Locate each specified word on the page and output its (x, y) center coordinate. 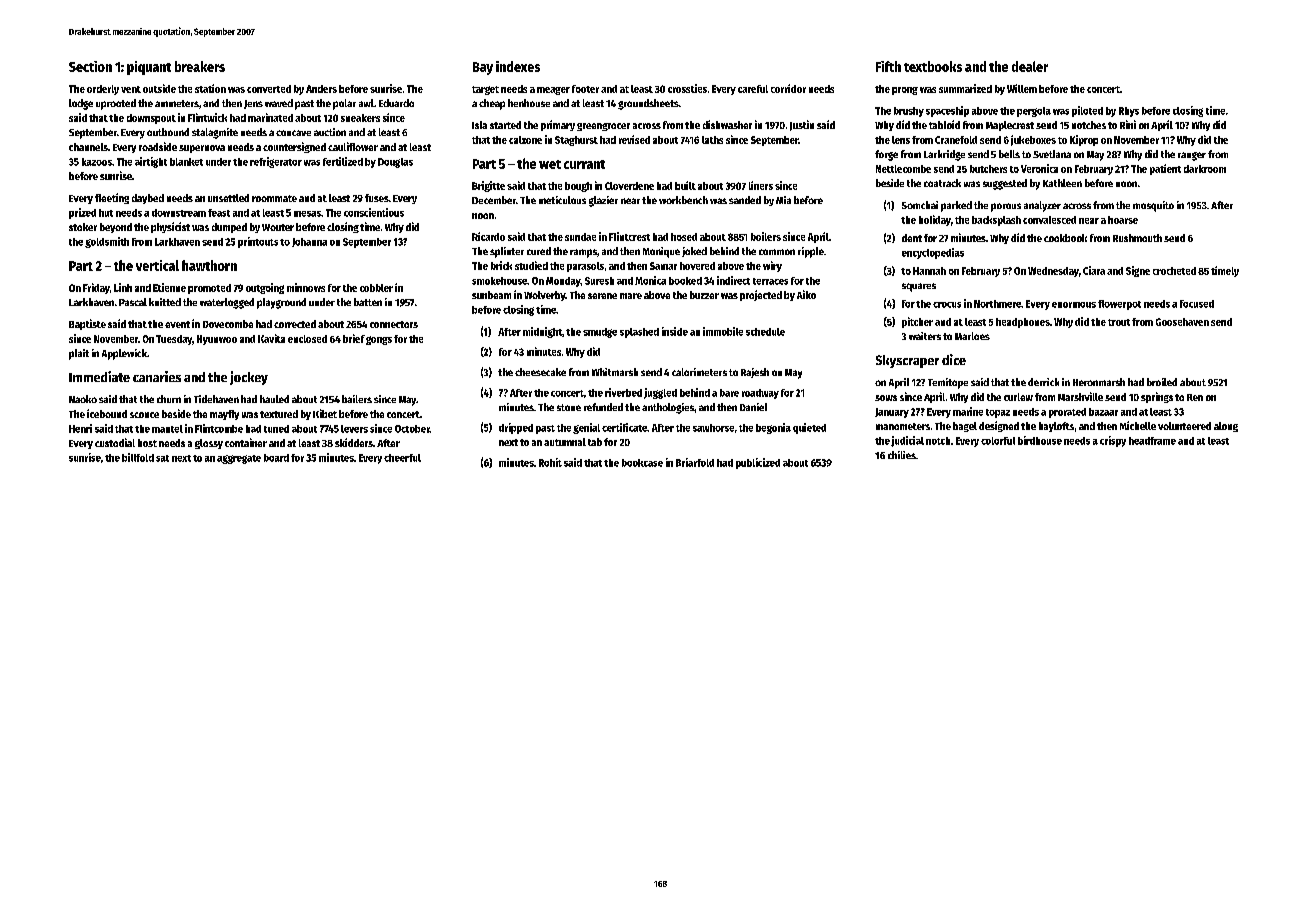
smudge (600, 333)
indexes (518, 66)
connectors (394, 324)
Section (90, 66)
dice (954, 359)
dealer (1030, 66)
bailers (357, 399)
